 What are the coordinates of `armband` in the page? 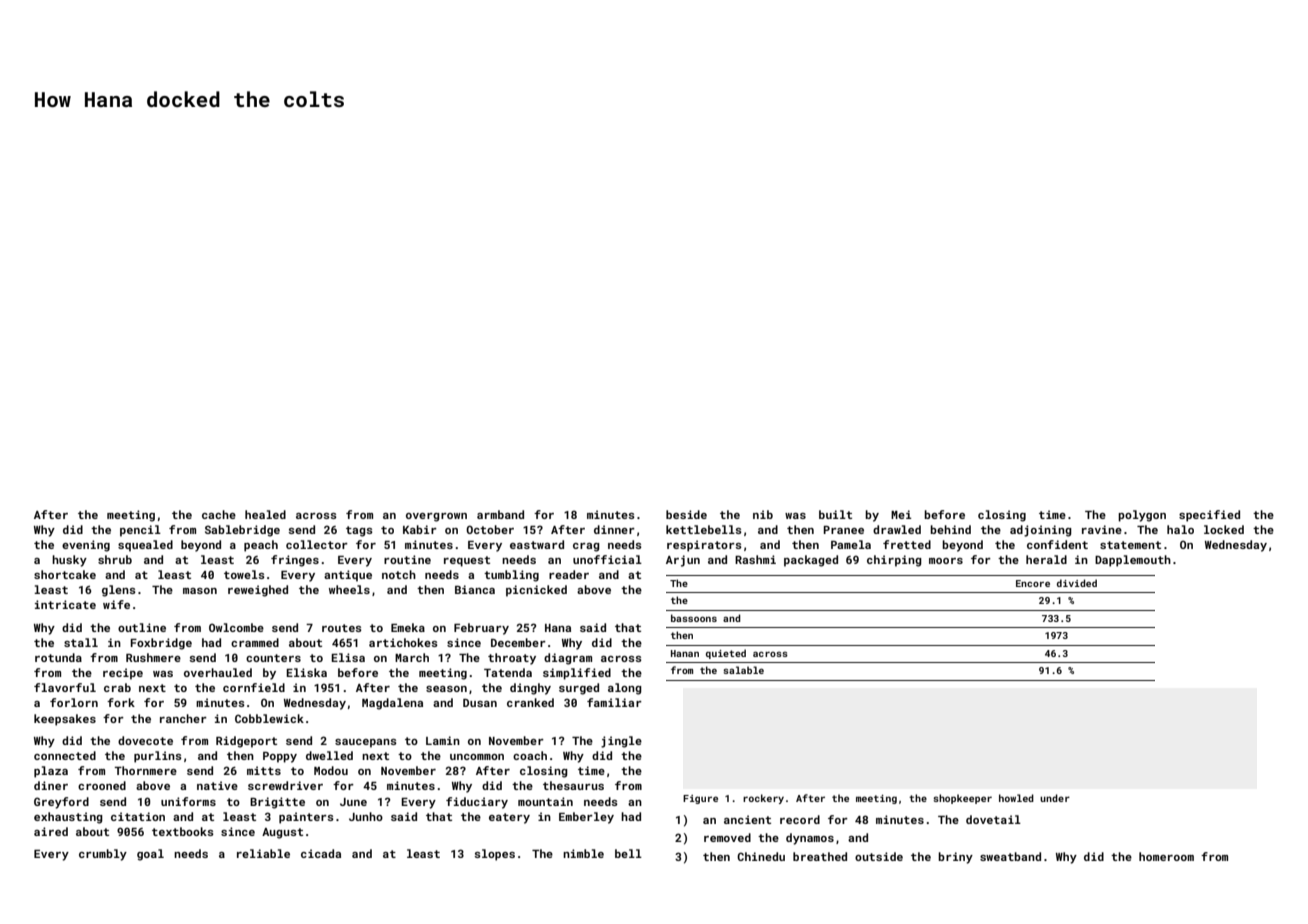 It's located at (500, 514).
